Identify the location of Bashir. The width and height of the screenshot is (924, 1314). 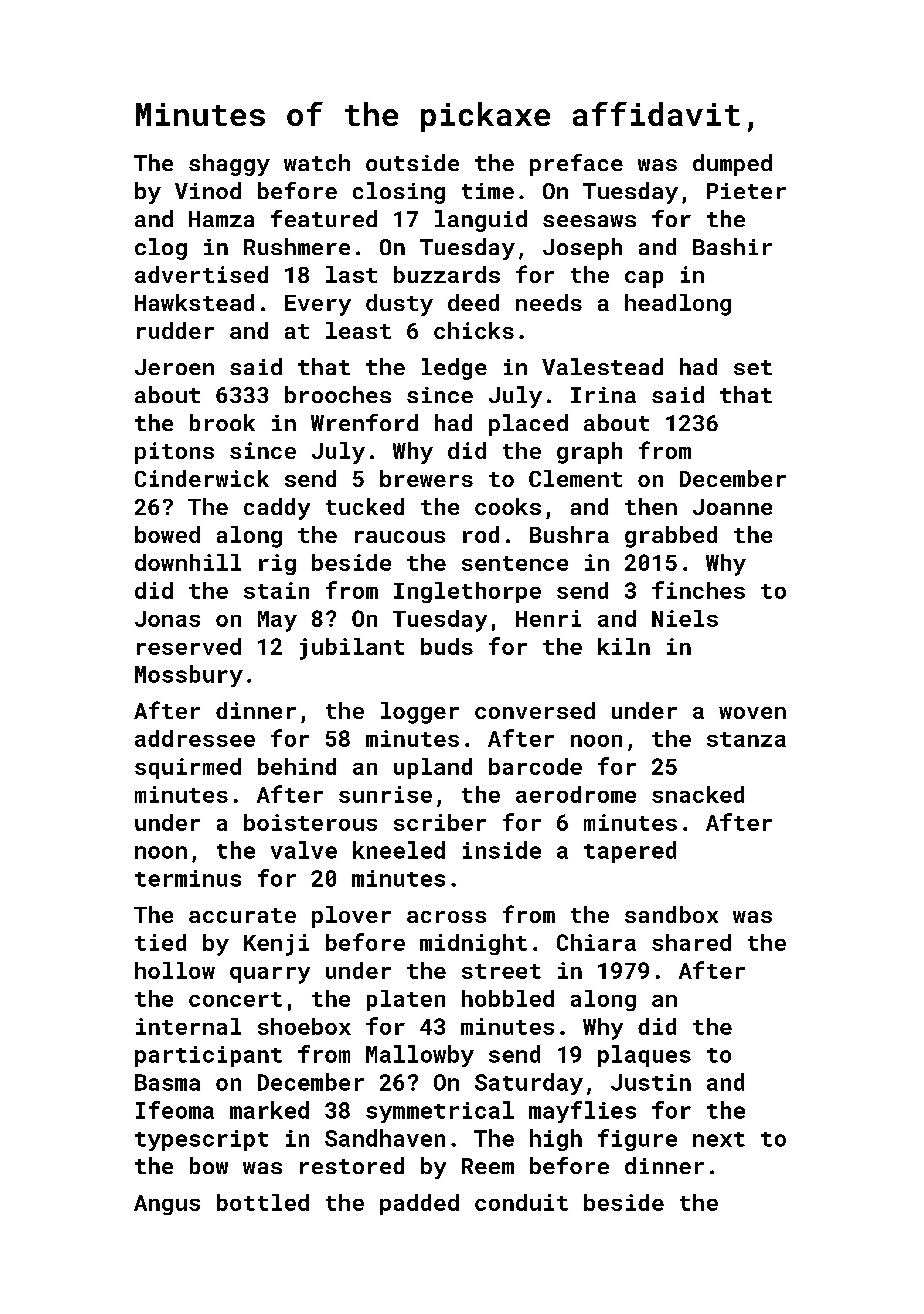
(732, 246).
